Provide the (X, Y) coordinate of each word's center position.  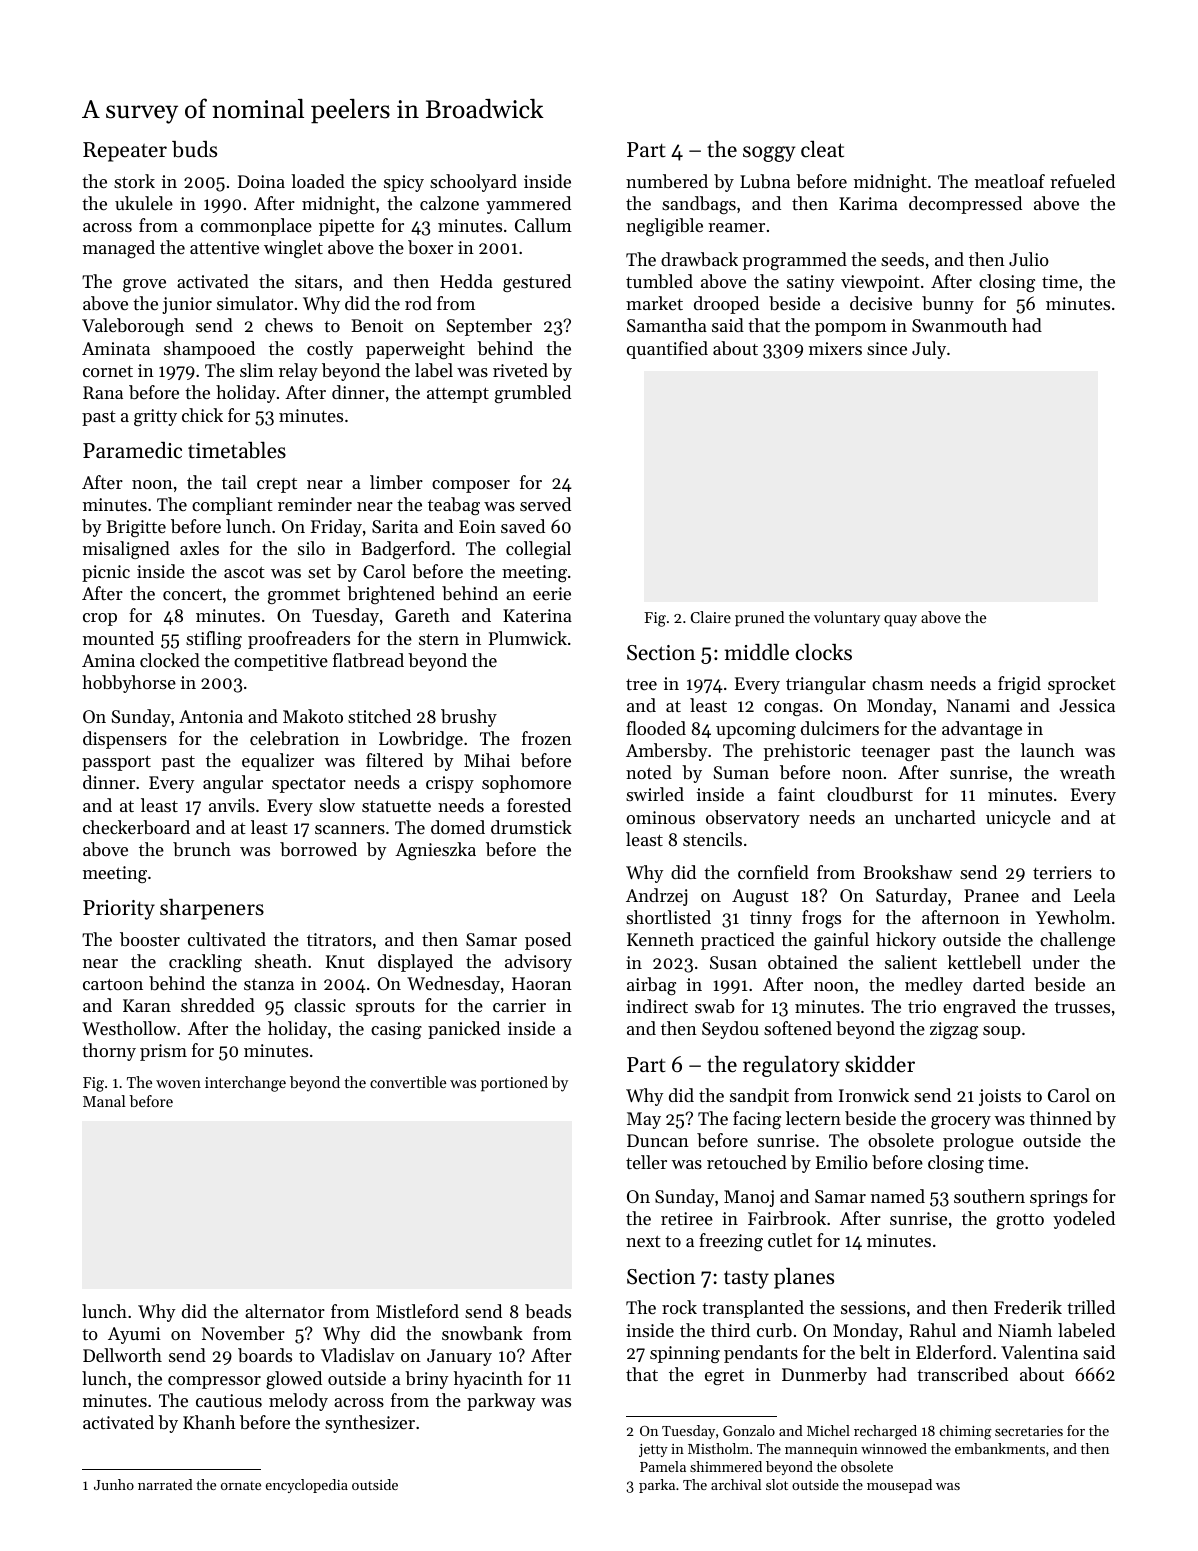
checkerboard (136, 827)
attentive (224, 247)
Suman (741, 772)
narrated (165, 1484)
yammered (528, 205)
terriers (1062, 872)
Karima (868, 203)
